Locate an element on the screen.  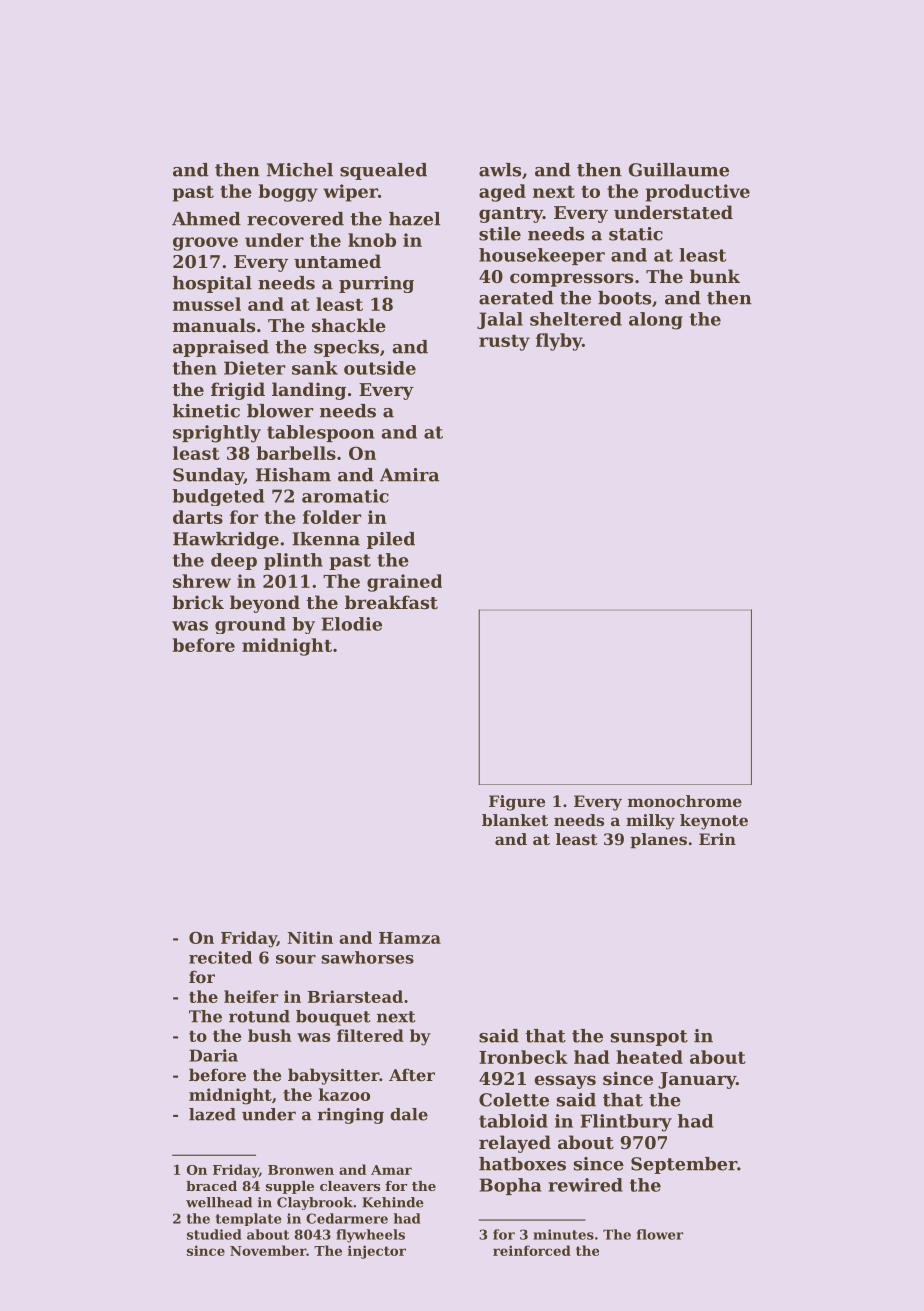
Guillaume is located at coordinates (679, 170).
